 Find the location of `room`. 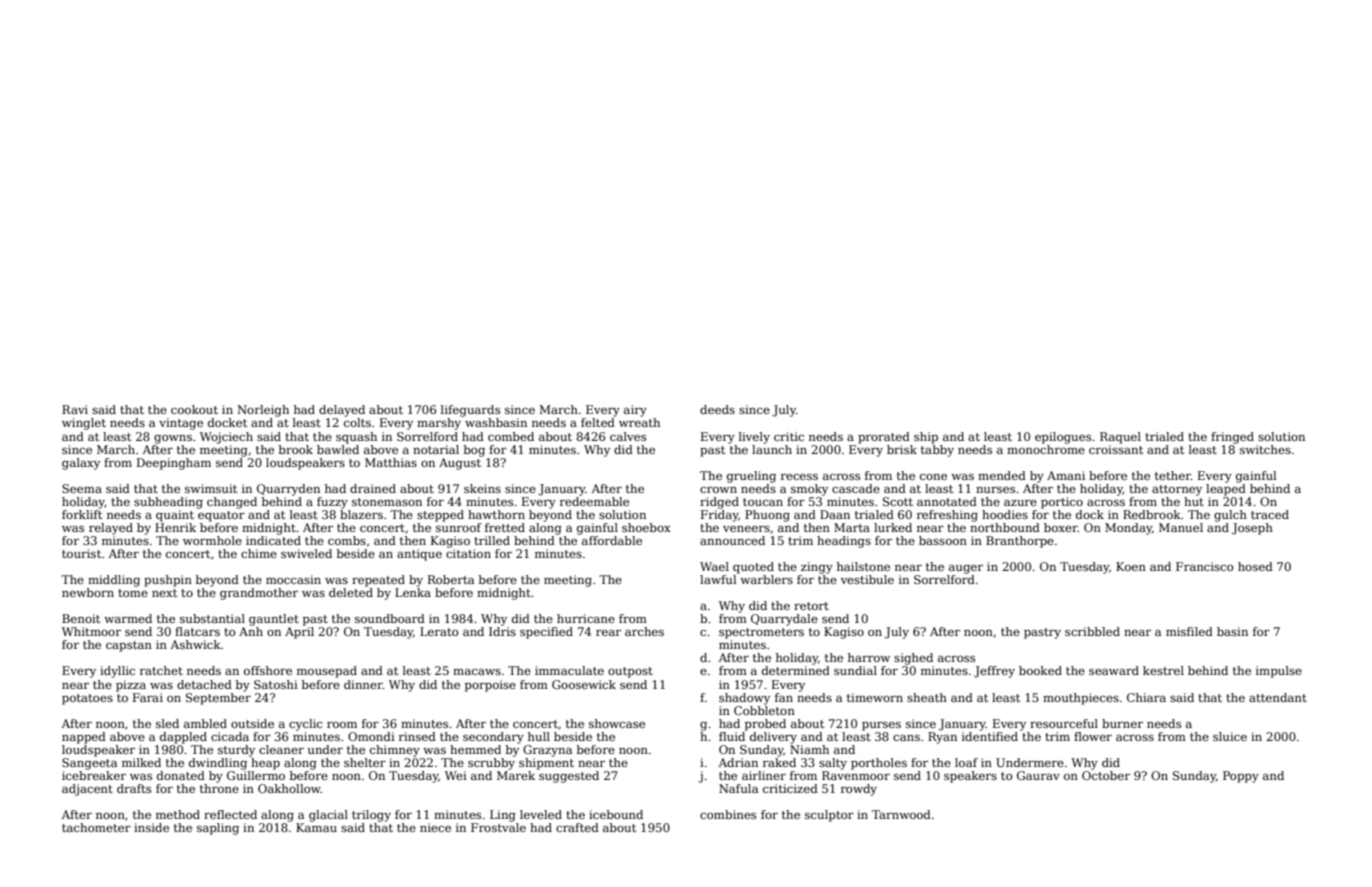

room is located at coordinates (342, 725).
